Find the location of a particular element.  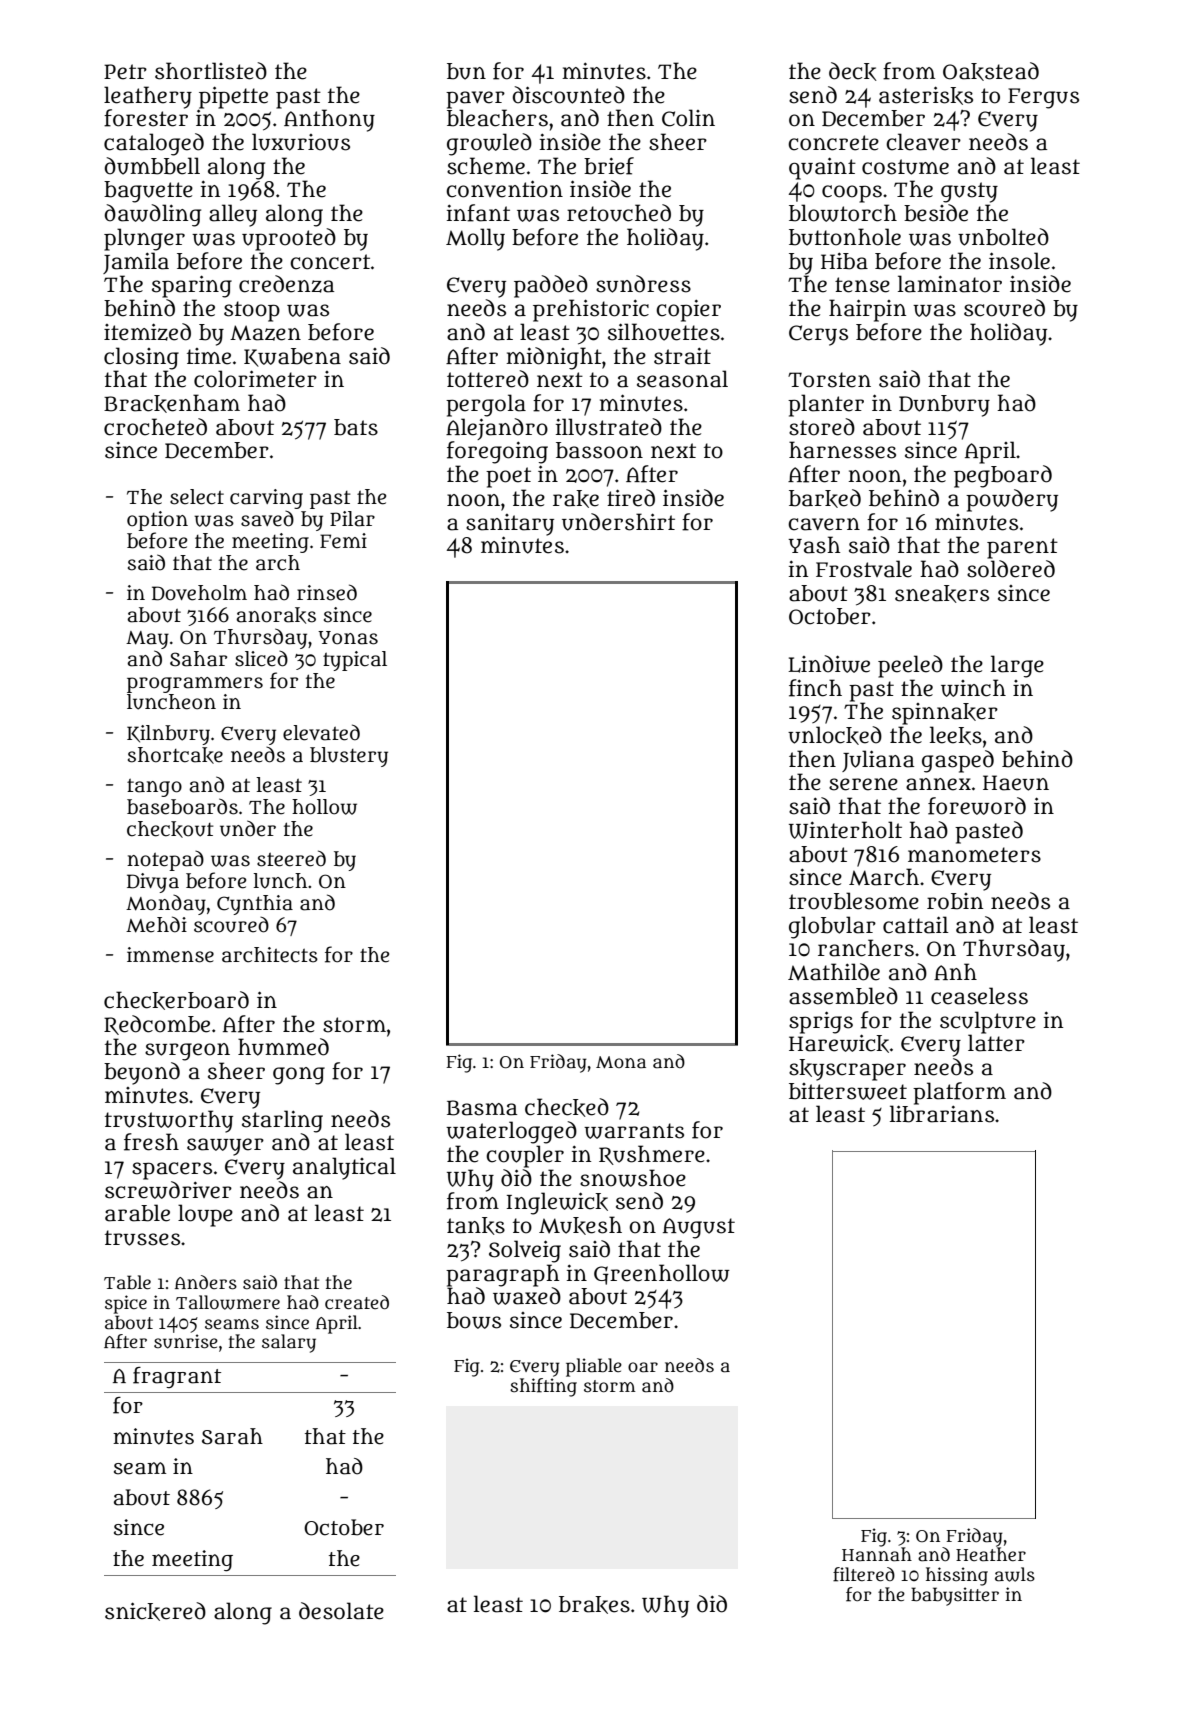

illustrated is located at coordinates (609, 427).
